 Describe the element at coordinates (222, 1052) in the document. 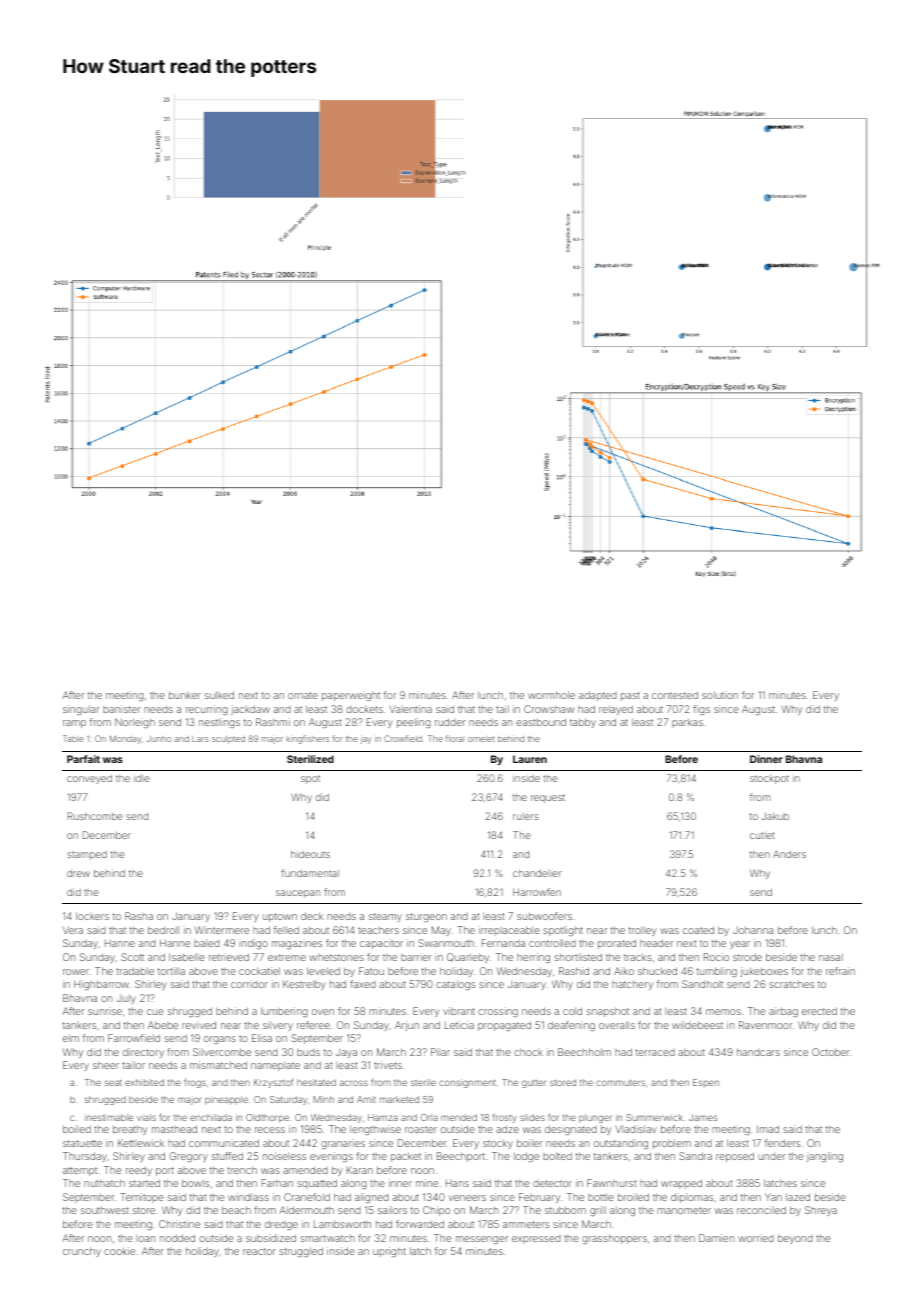

I see `Silvercombe` at that location.
